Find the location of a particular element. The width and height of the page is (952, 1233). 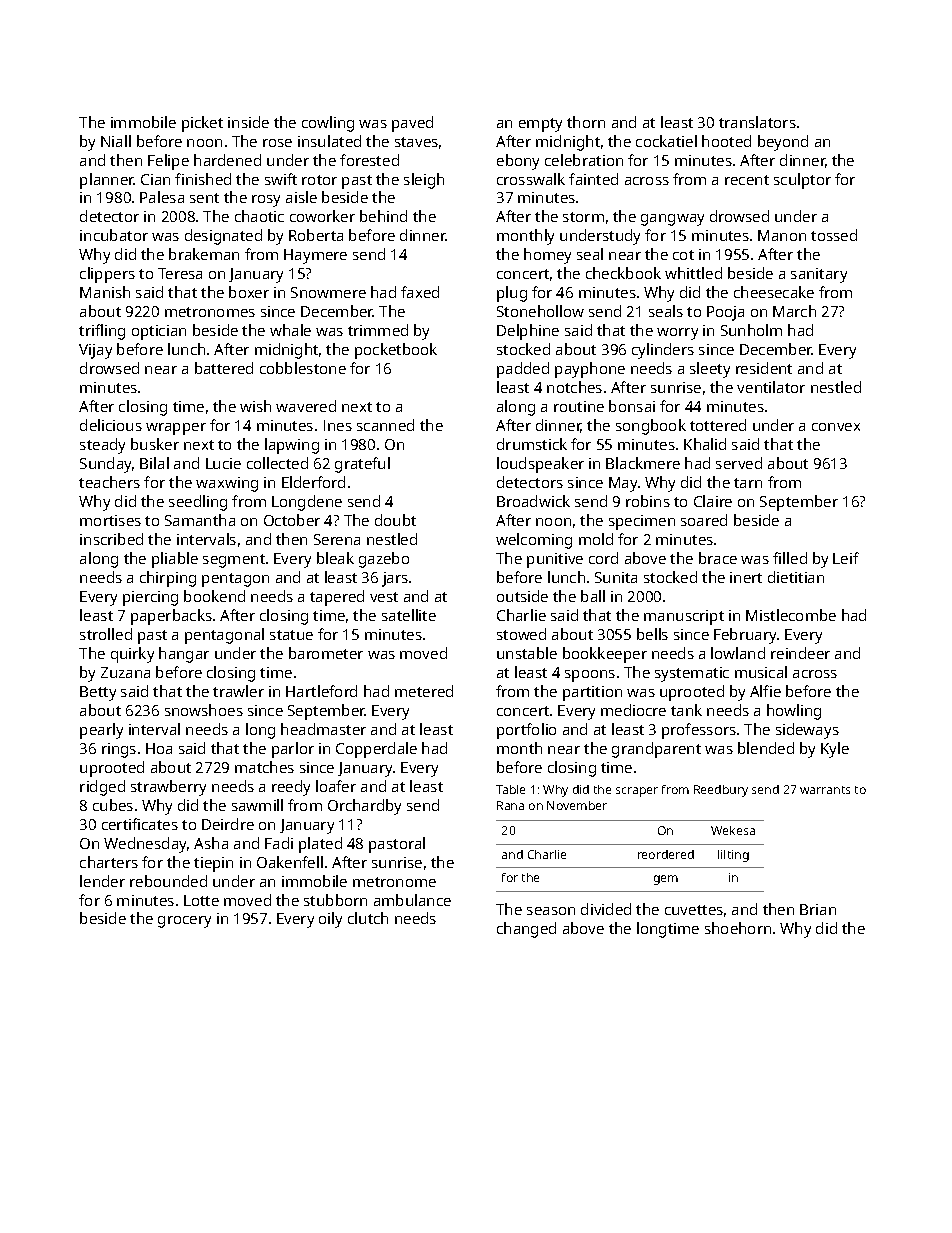

steady is located at coordinates (102, 446).
